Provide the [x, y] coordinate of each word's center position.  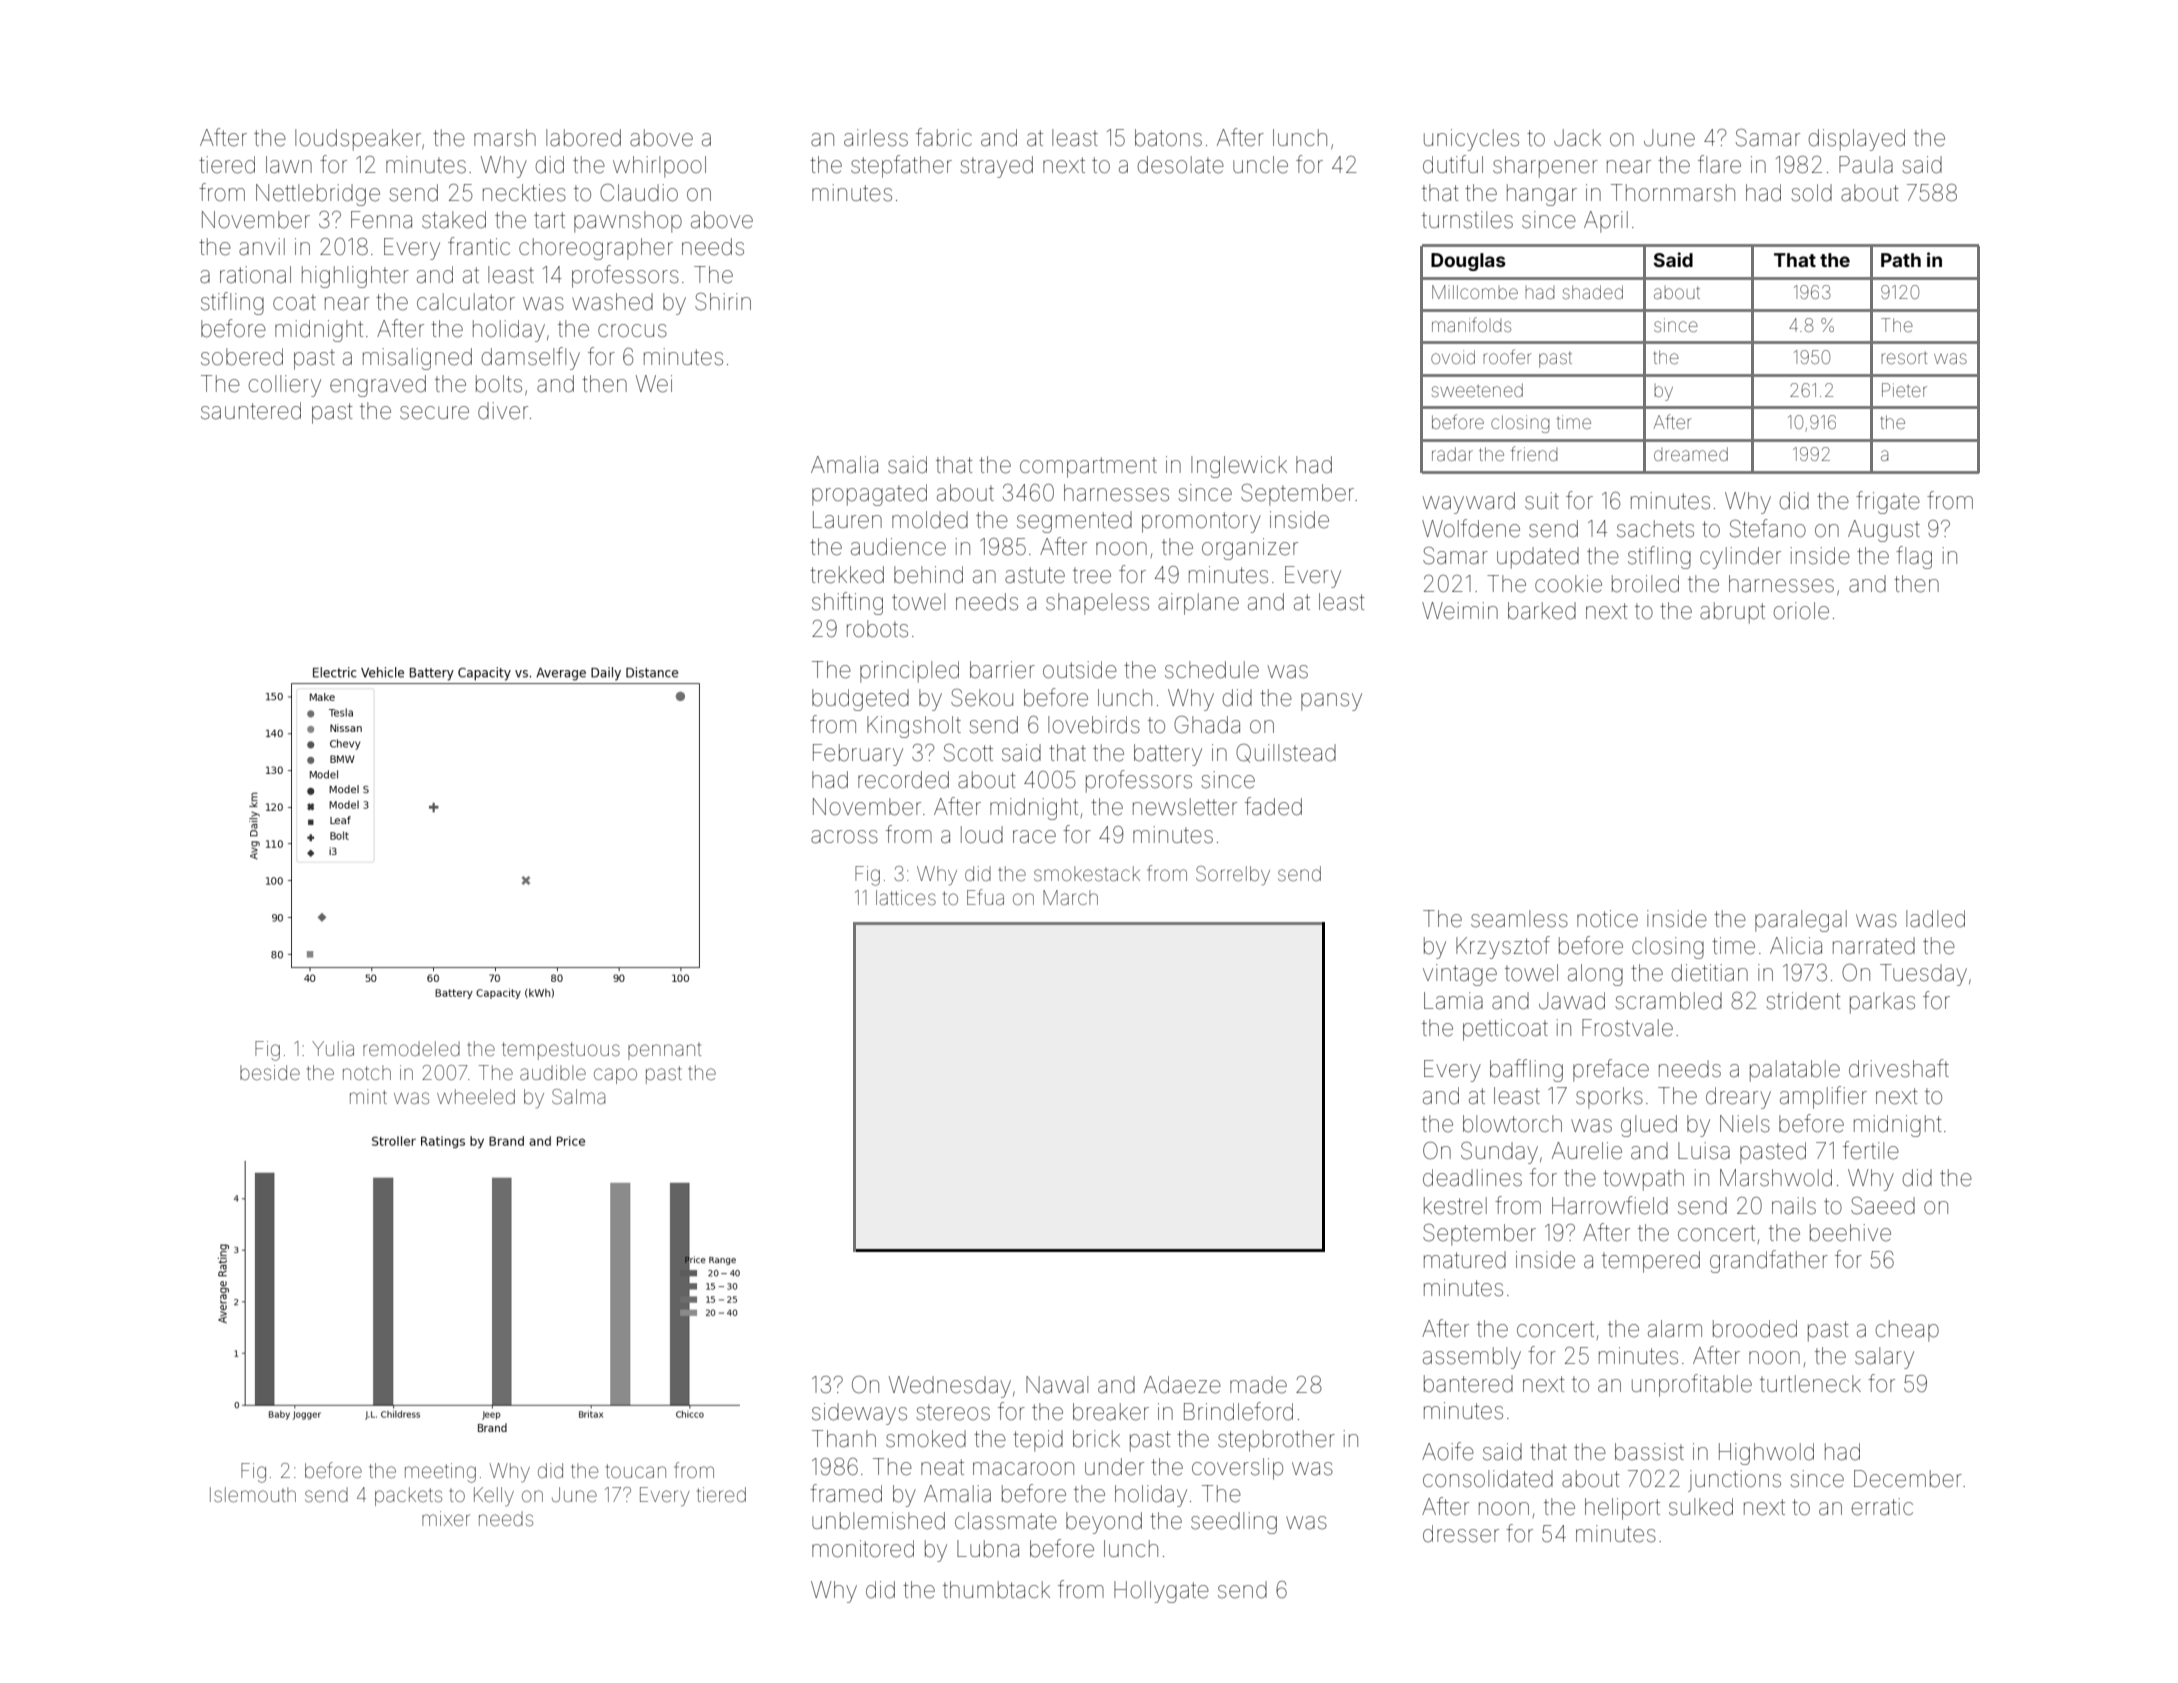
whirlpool [659, 167]
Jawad [1572, 1001]
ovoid [1453, 357]
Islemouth [253, 1494]
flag [1914, 557]
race [1034, 837]
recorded [903, 780]
